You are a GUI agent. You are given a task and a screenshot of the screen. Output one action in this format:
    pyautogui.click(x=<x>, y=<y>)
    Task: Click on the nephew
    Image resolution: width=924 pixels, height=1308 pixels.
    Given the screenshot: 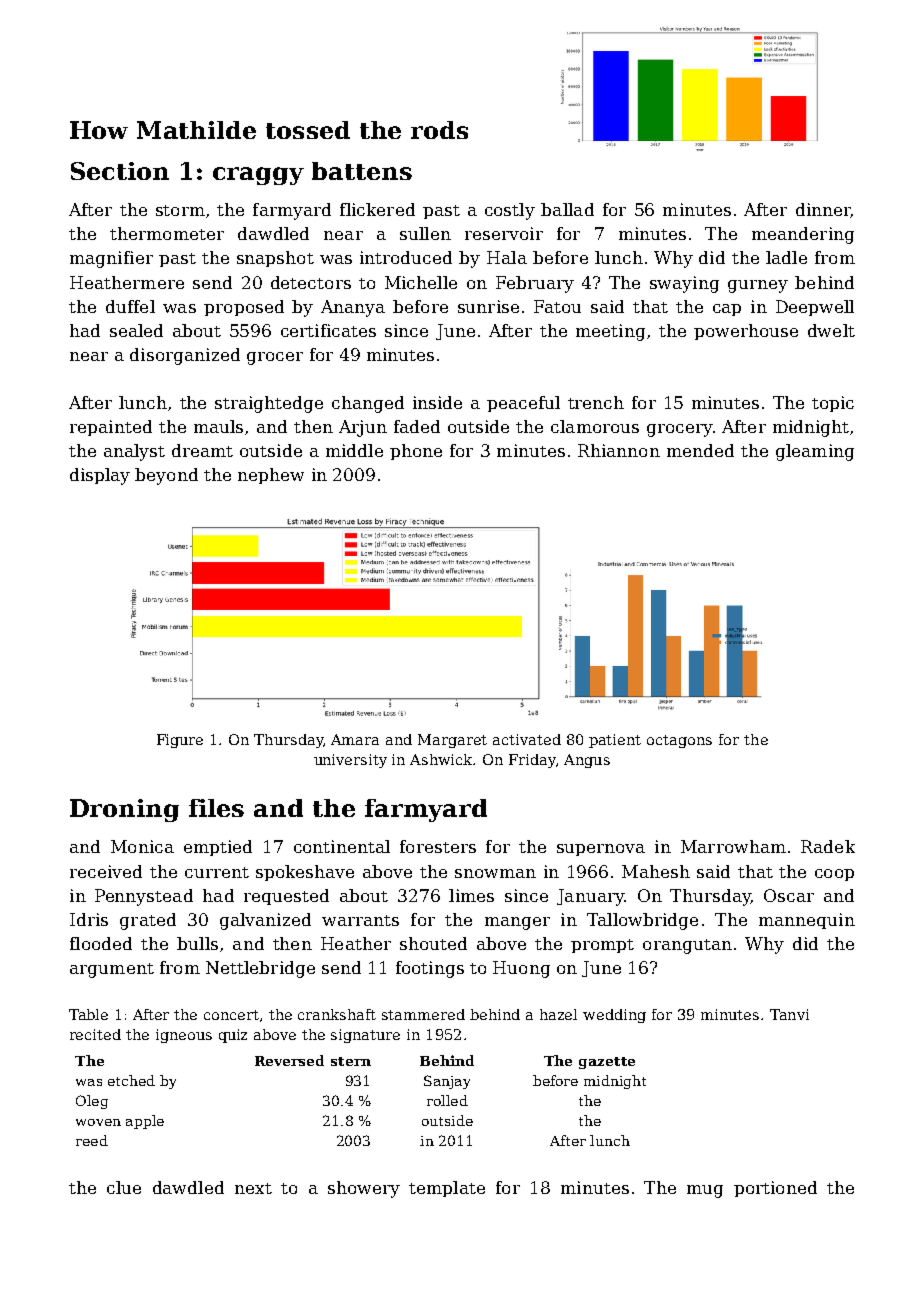 What is the action you would take?
    pyautogui.click(x=271, y=476)
